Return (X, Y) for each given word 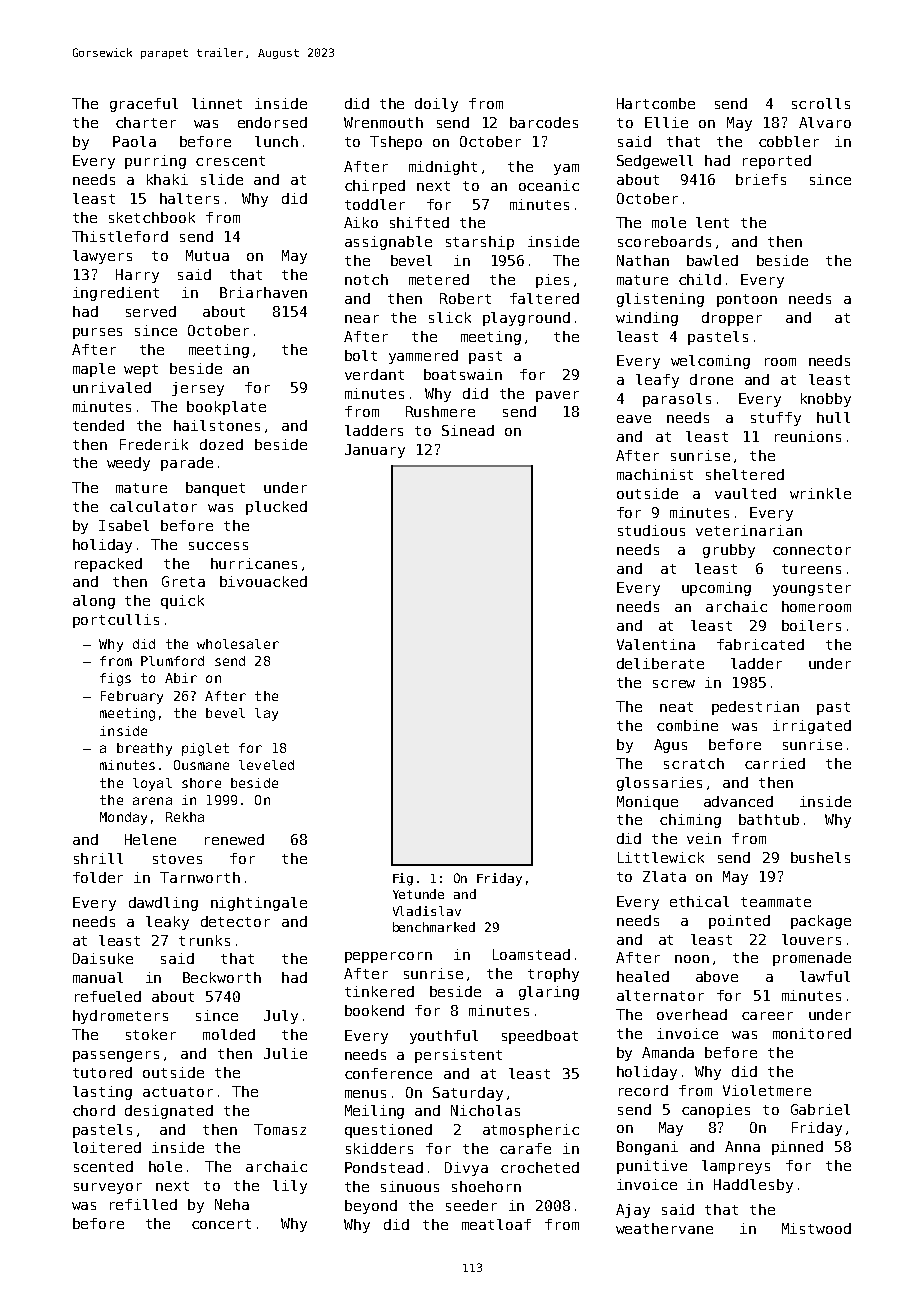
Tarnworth (200, 877)
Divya (466, 1169)
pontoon (747, 300)
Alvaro (825, 122)
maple (94, 370)
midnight (443, 168)
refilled (143, 1204)
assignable (388, 243)
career (767, 1016)
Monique (647, 803)
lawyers (102, 257)
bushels (820, 857)
